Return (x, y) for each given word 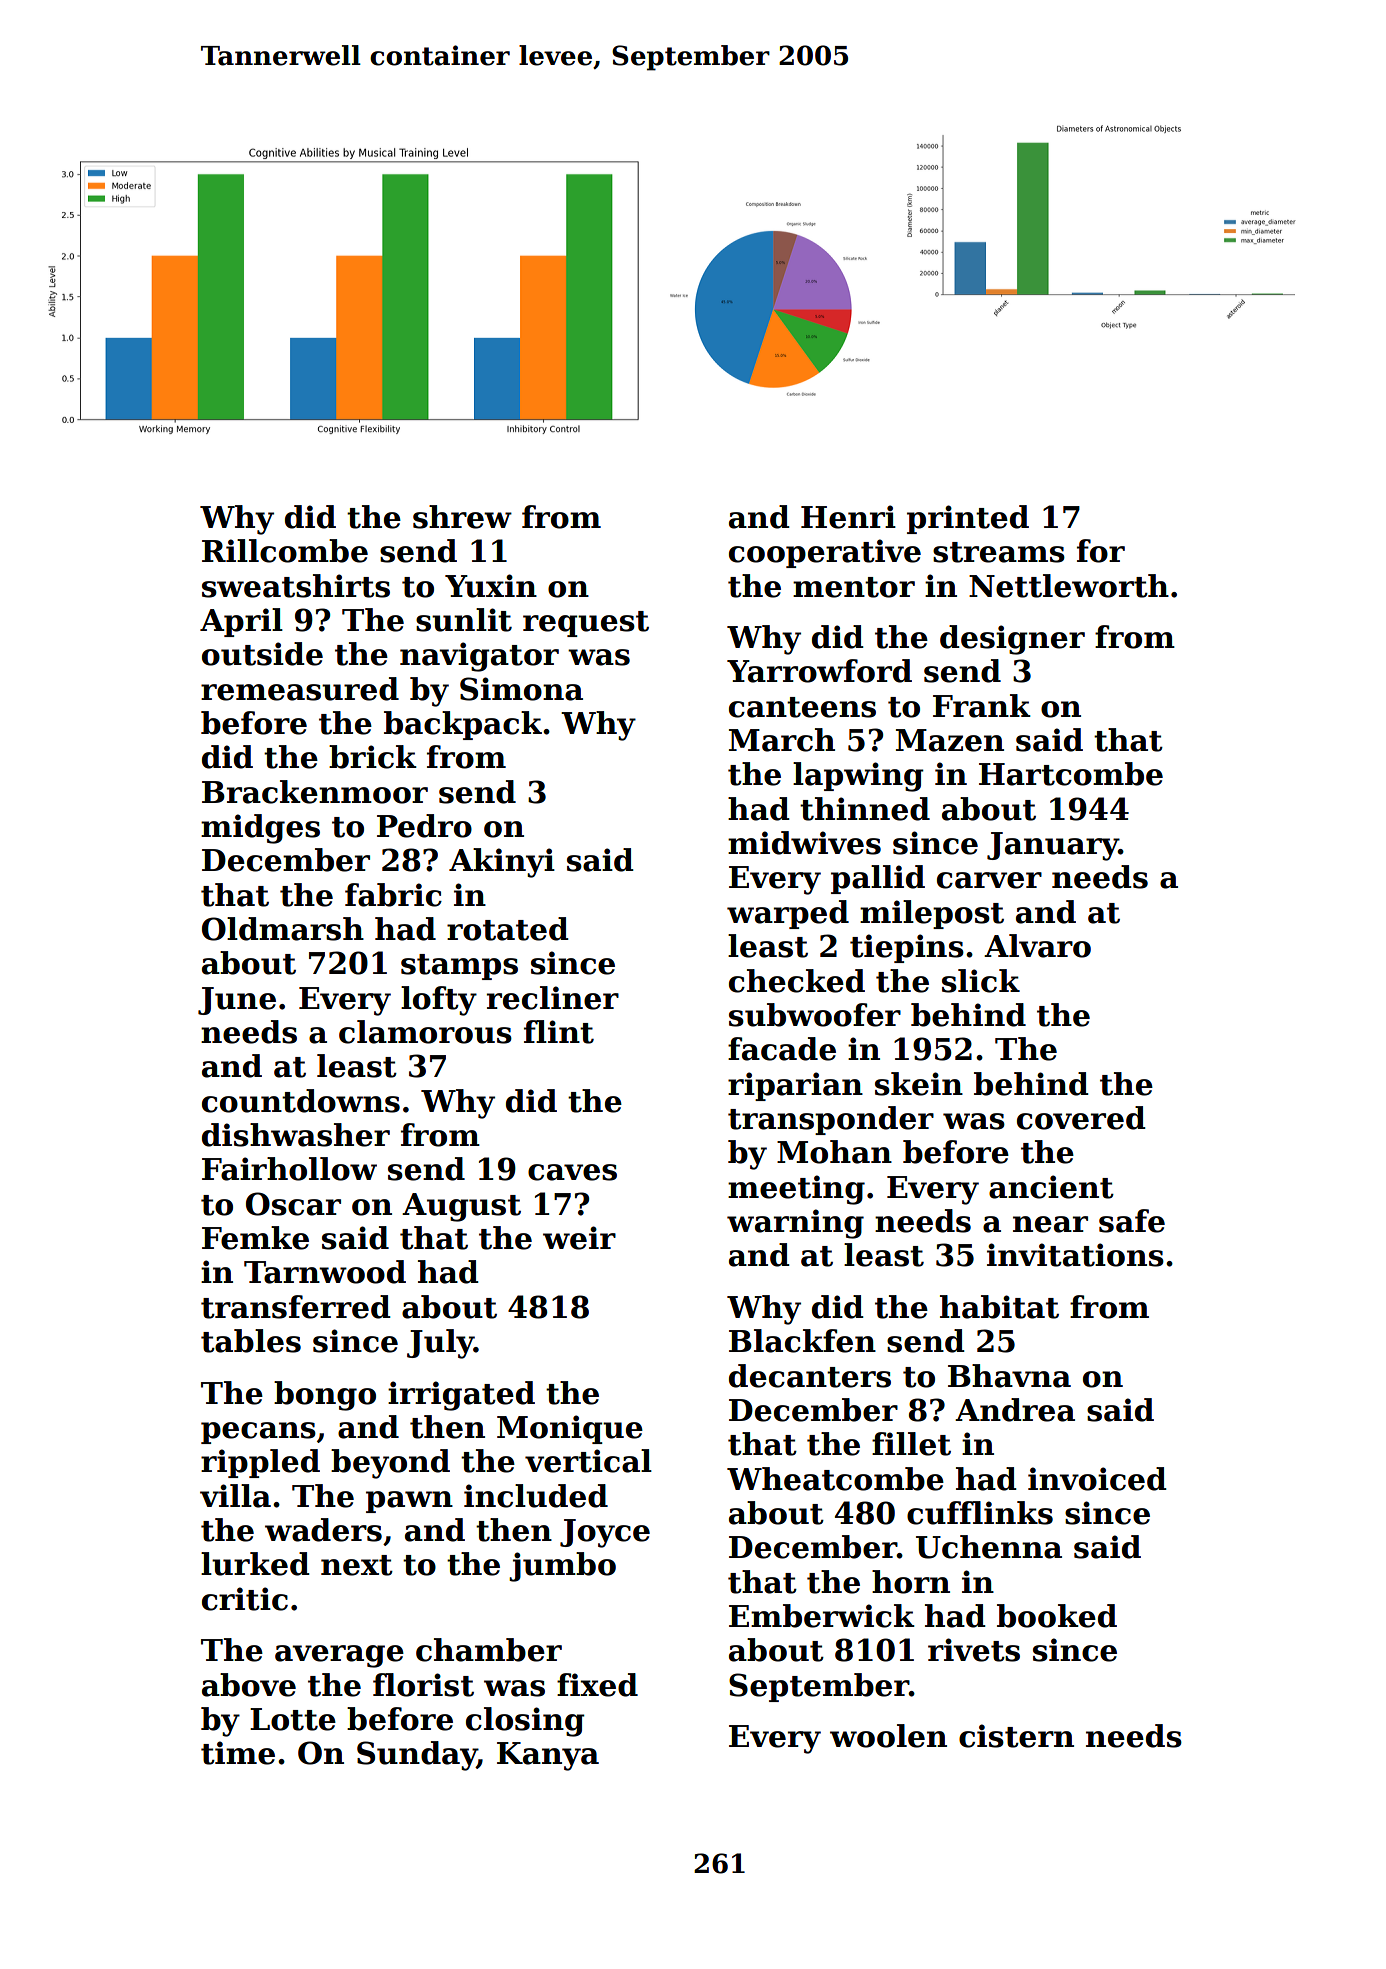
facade (782, 1049)
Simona (521, 689)
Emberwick (822, 1616)
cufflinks (980, 1513)
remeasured (300, 689)
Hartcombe (1071, 774)
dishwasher (296, 1135)
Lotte (293, 1719)
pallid (878, 879)
